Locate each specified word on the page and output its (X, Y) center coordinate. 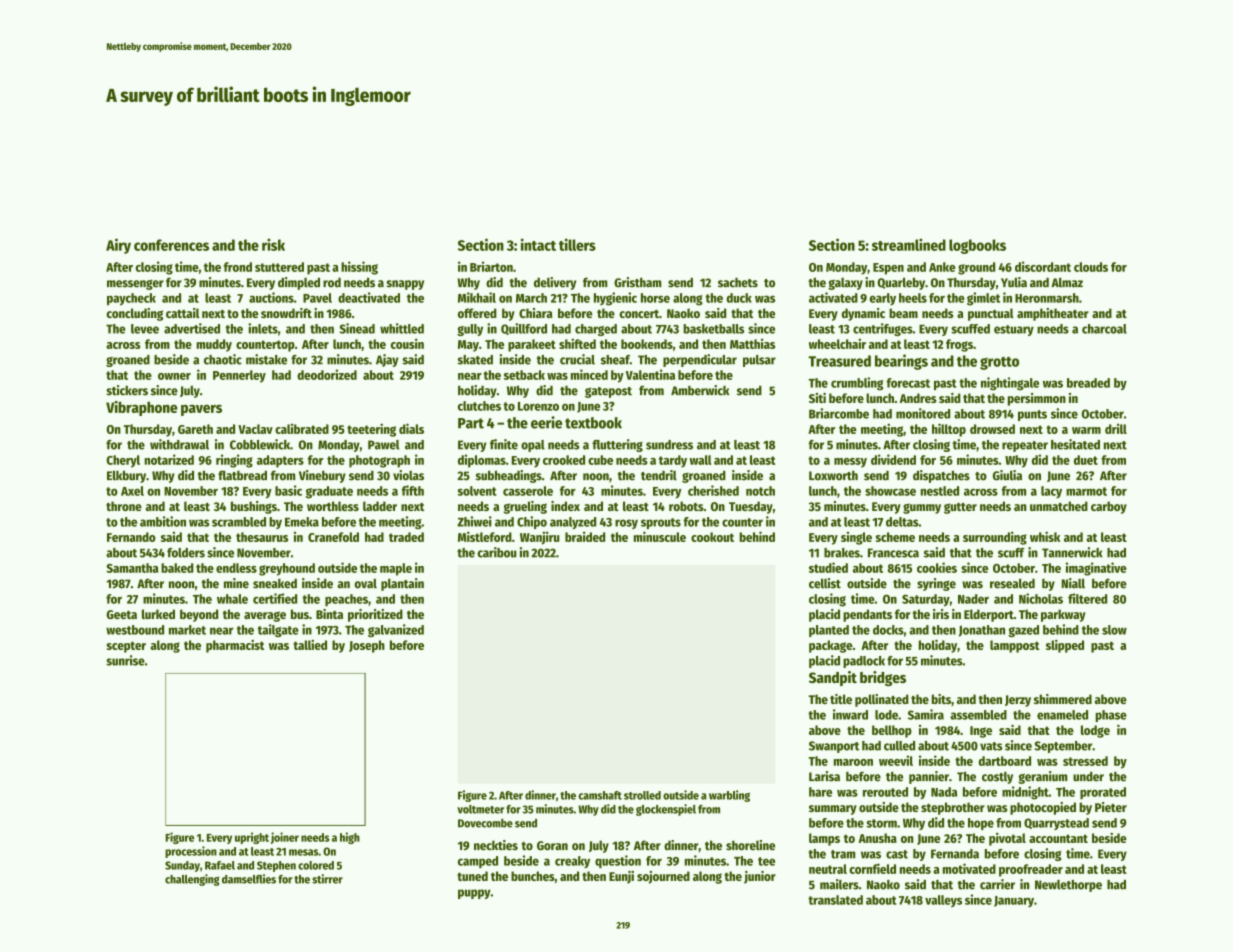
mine (236, 583)
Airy (118, 246)
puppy (474, 894)
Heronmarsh (1047, 298)
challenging (192, 880)
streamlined (909, 244)
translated (835, 900)
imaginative (1096, 569)
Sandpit (833, 678)
